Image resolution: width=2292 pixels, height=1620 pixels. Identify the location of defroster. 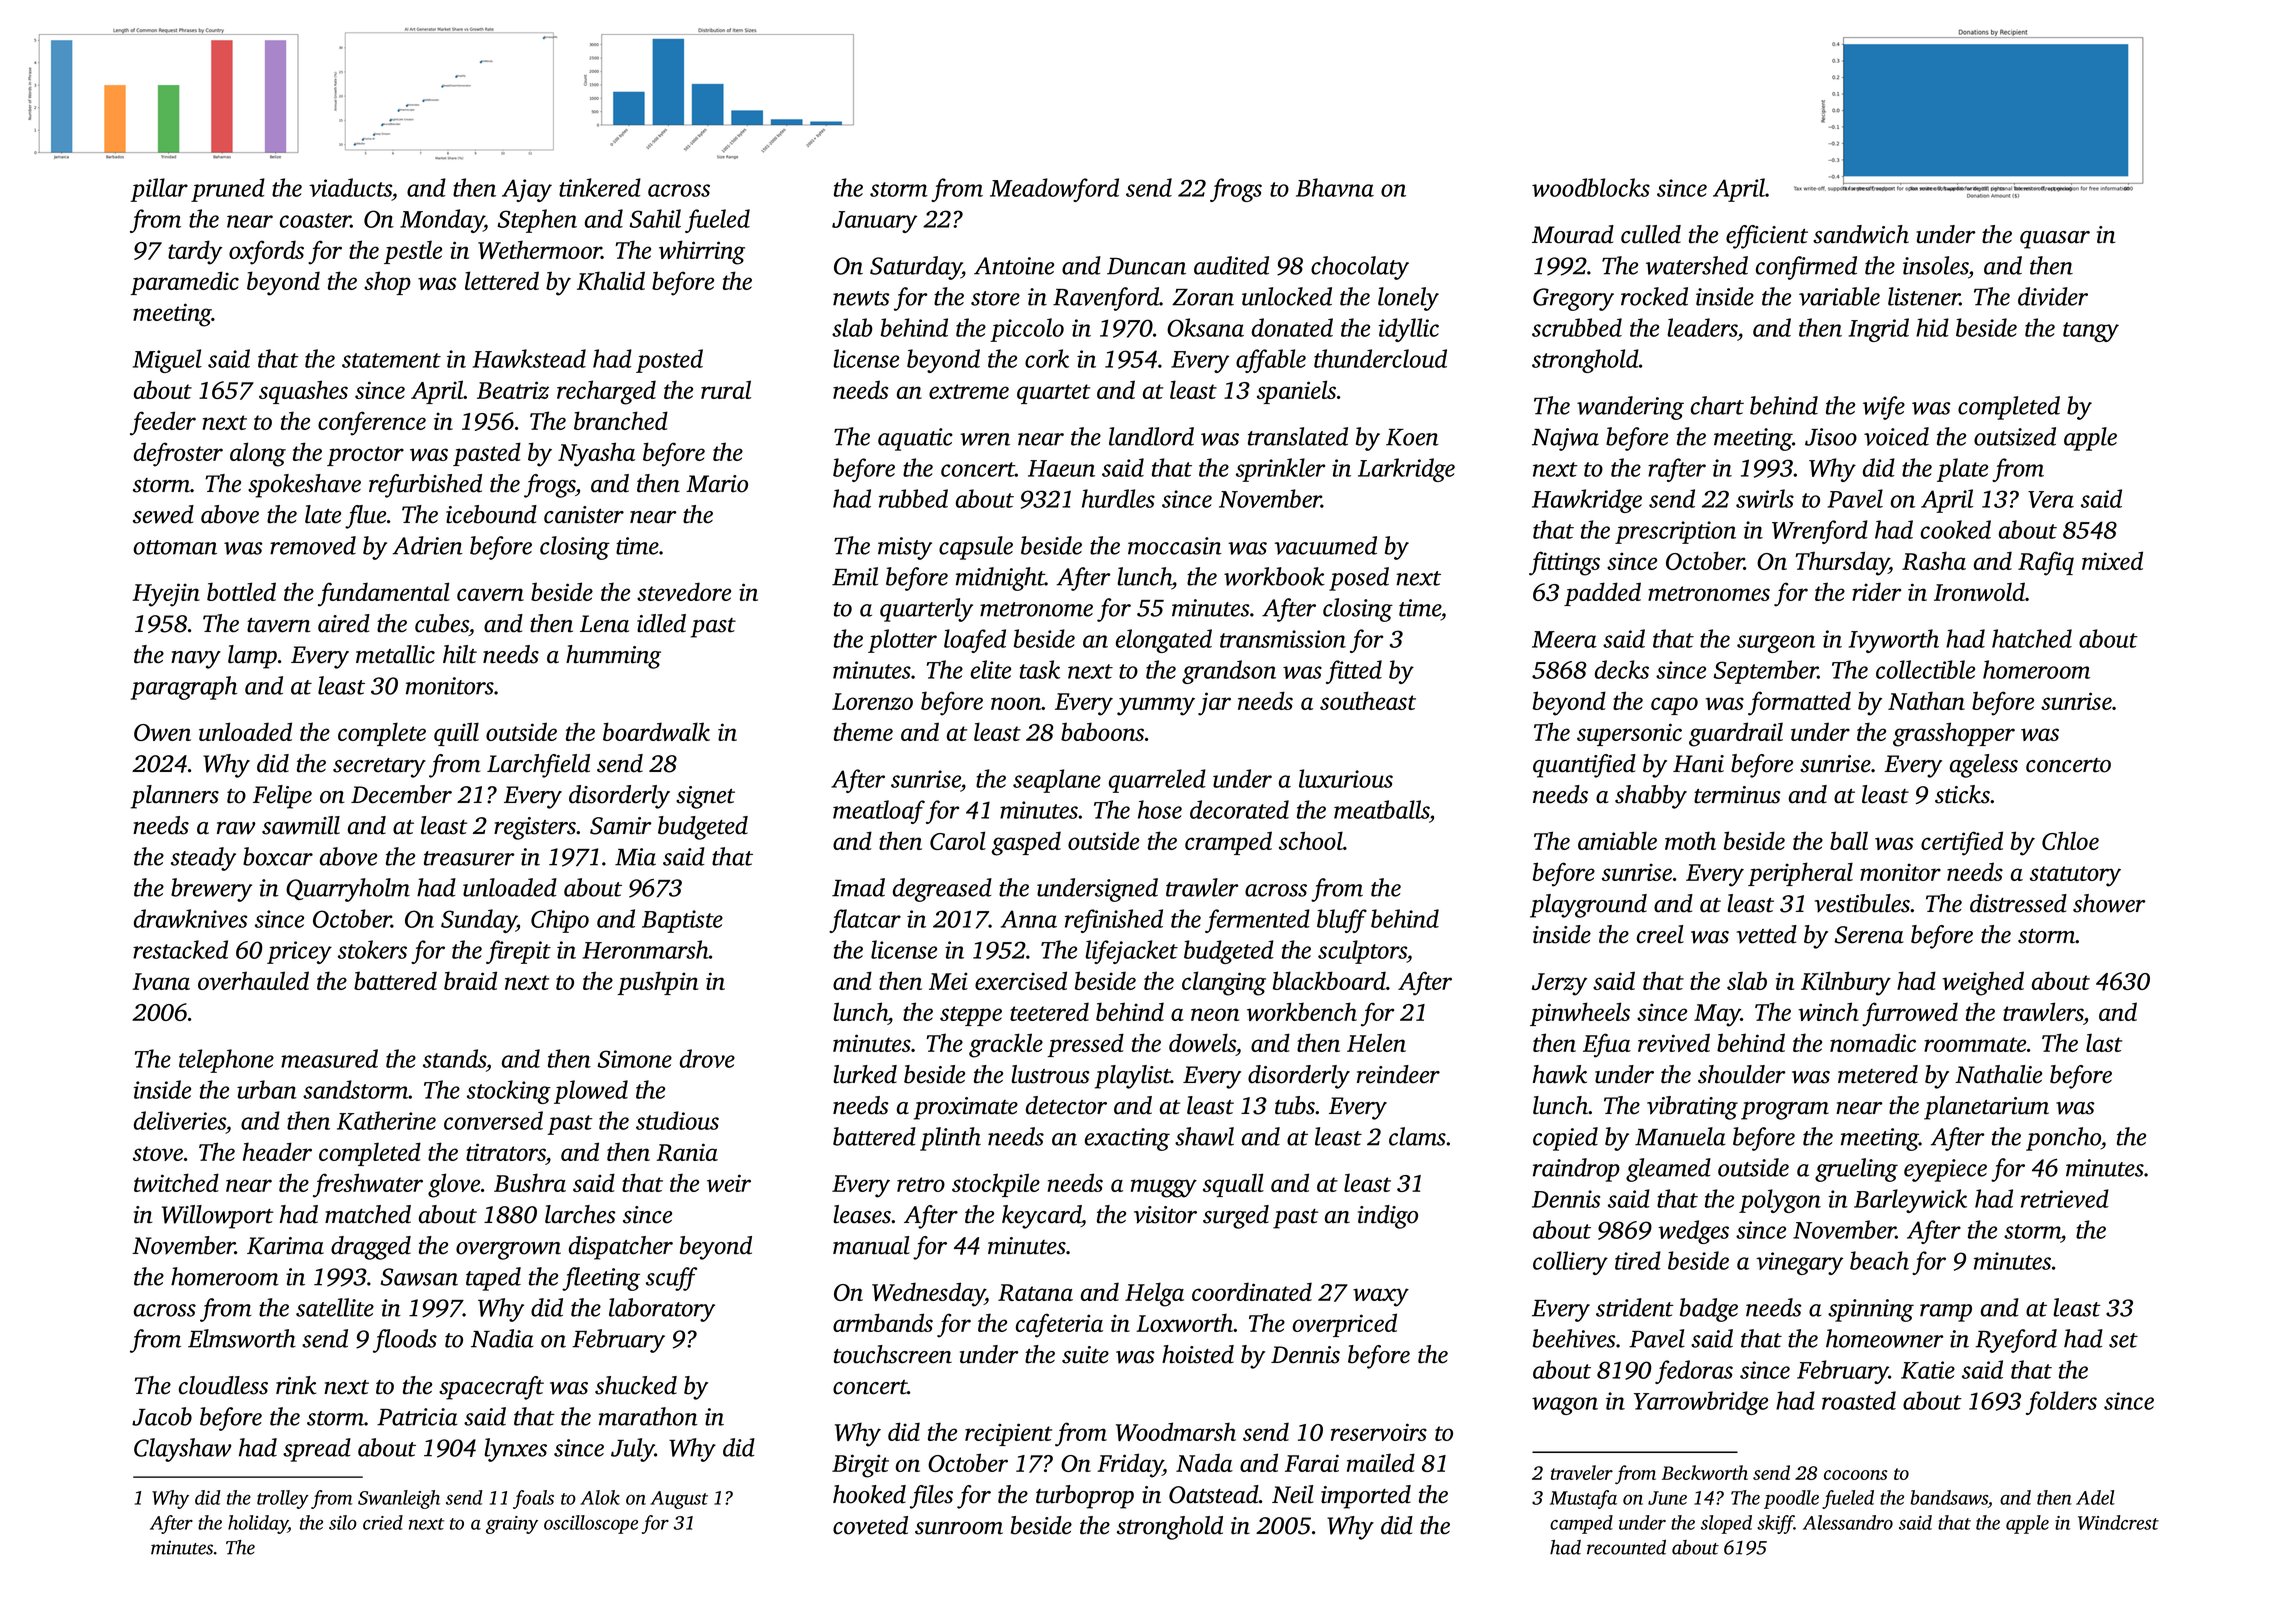
(178, 454).
